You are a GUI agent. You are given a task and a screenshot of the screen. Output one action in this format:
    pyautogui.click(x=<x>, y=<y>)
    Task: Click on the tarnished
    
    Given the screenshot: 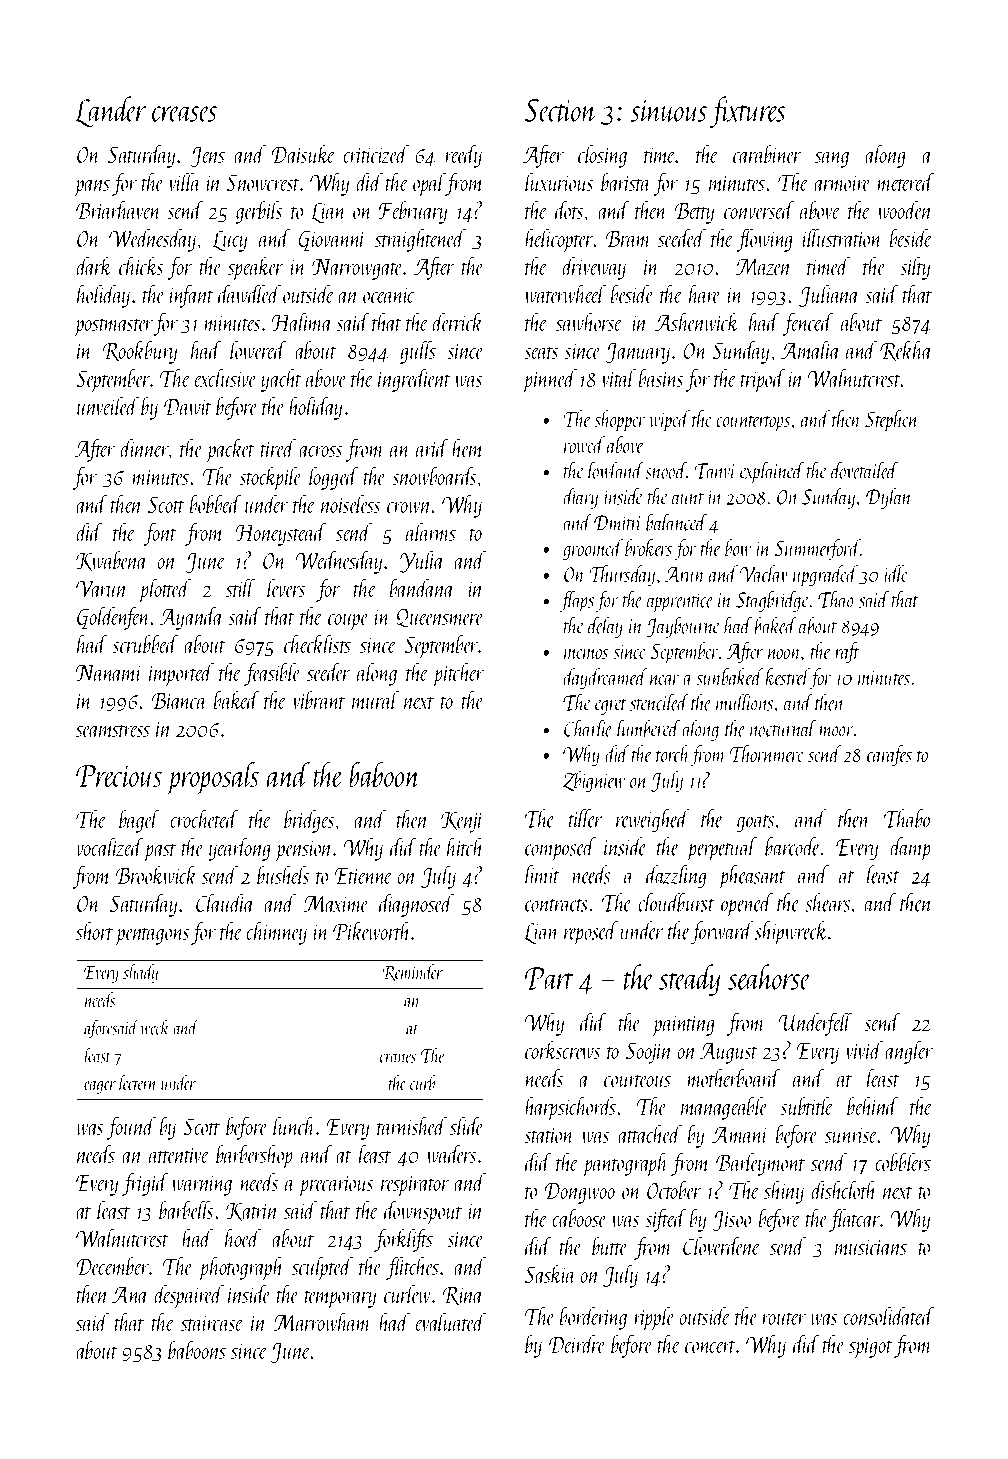 What is the action you would take?
    pyautogui.click(x=412, y=1125)
